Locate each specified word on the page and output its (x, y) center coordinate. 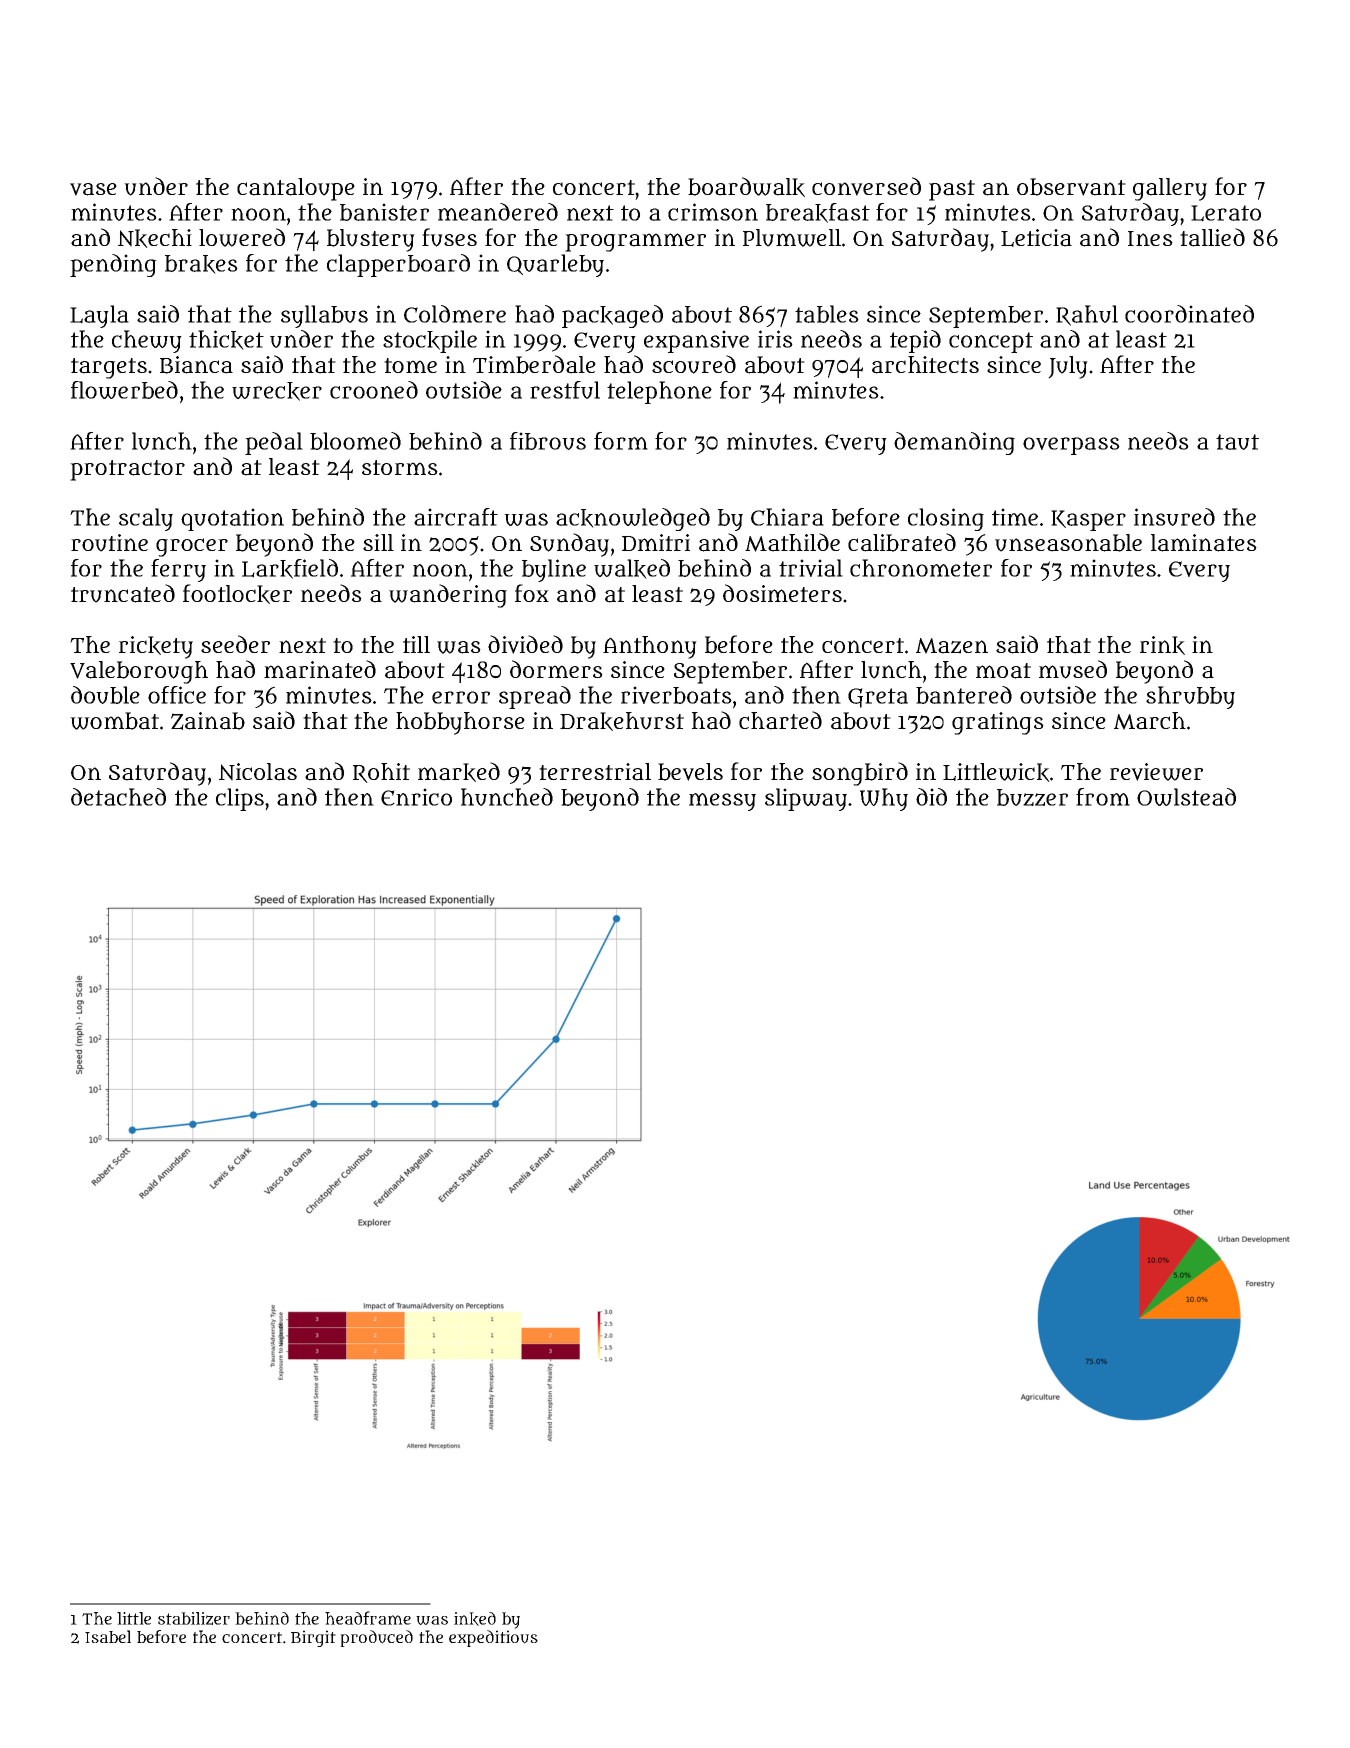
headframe (368, 1618)
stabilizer (194, 1618)
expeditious (493, 1638)
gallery (1170, 189)
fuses (449, 237)
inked (475, 1619)
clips (240, 799)
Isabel (108, 1636)
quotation (232, 519)
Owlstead (1186, 797)
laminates (1204, 543)
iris (775, 339)
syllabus (324, 316)
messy (722, 802)
